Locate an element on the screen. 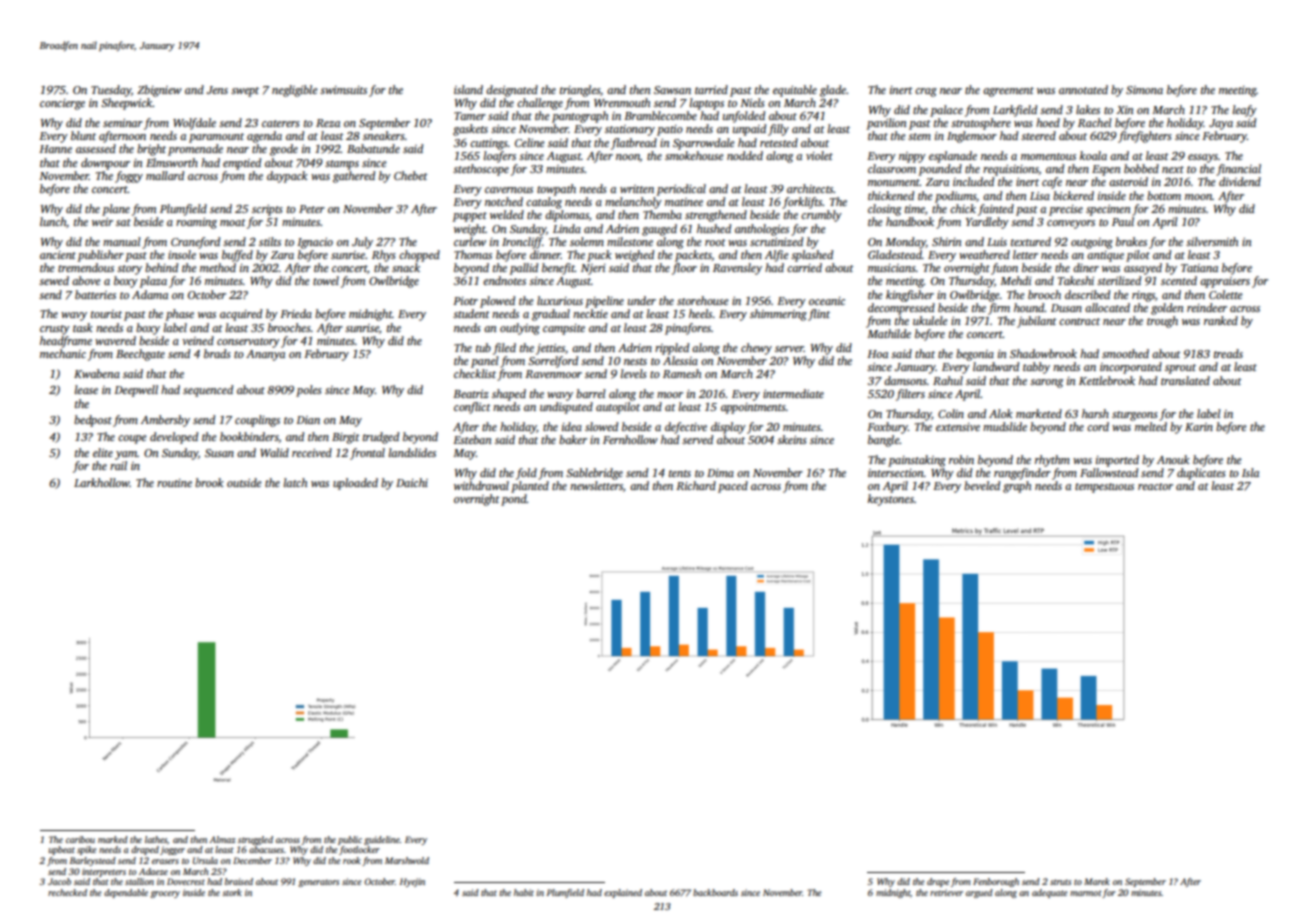 The width and height of the screenshot is (1308, 924). daypack is located at coordinates (287, 177).
